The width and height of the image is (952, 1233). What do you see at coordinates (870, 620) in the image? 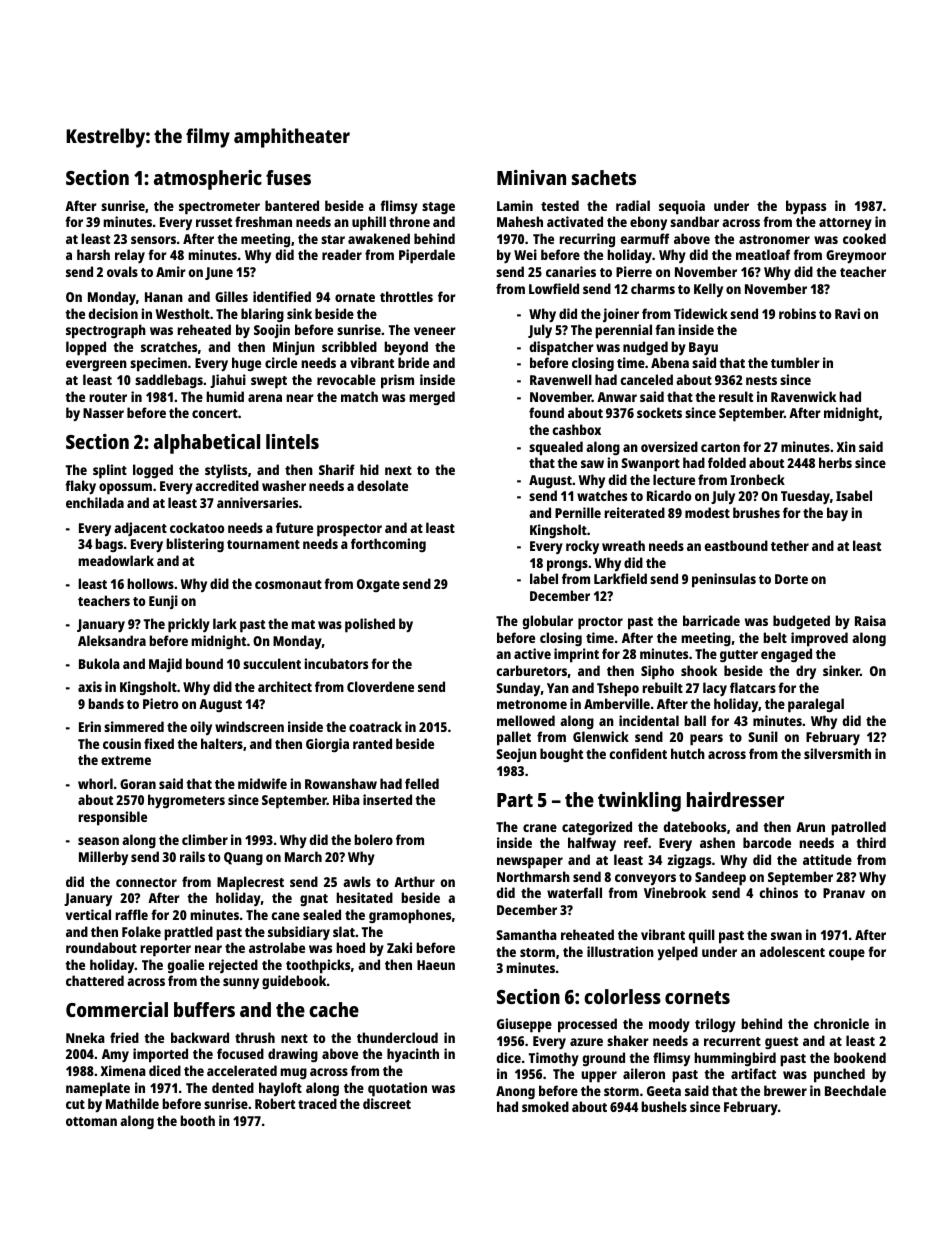
I see `Raisa` at bounding box center [870, 620].
